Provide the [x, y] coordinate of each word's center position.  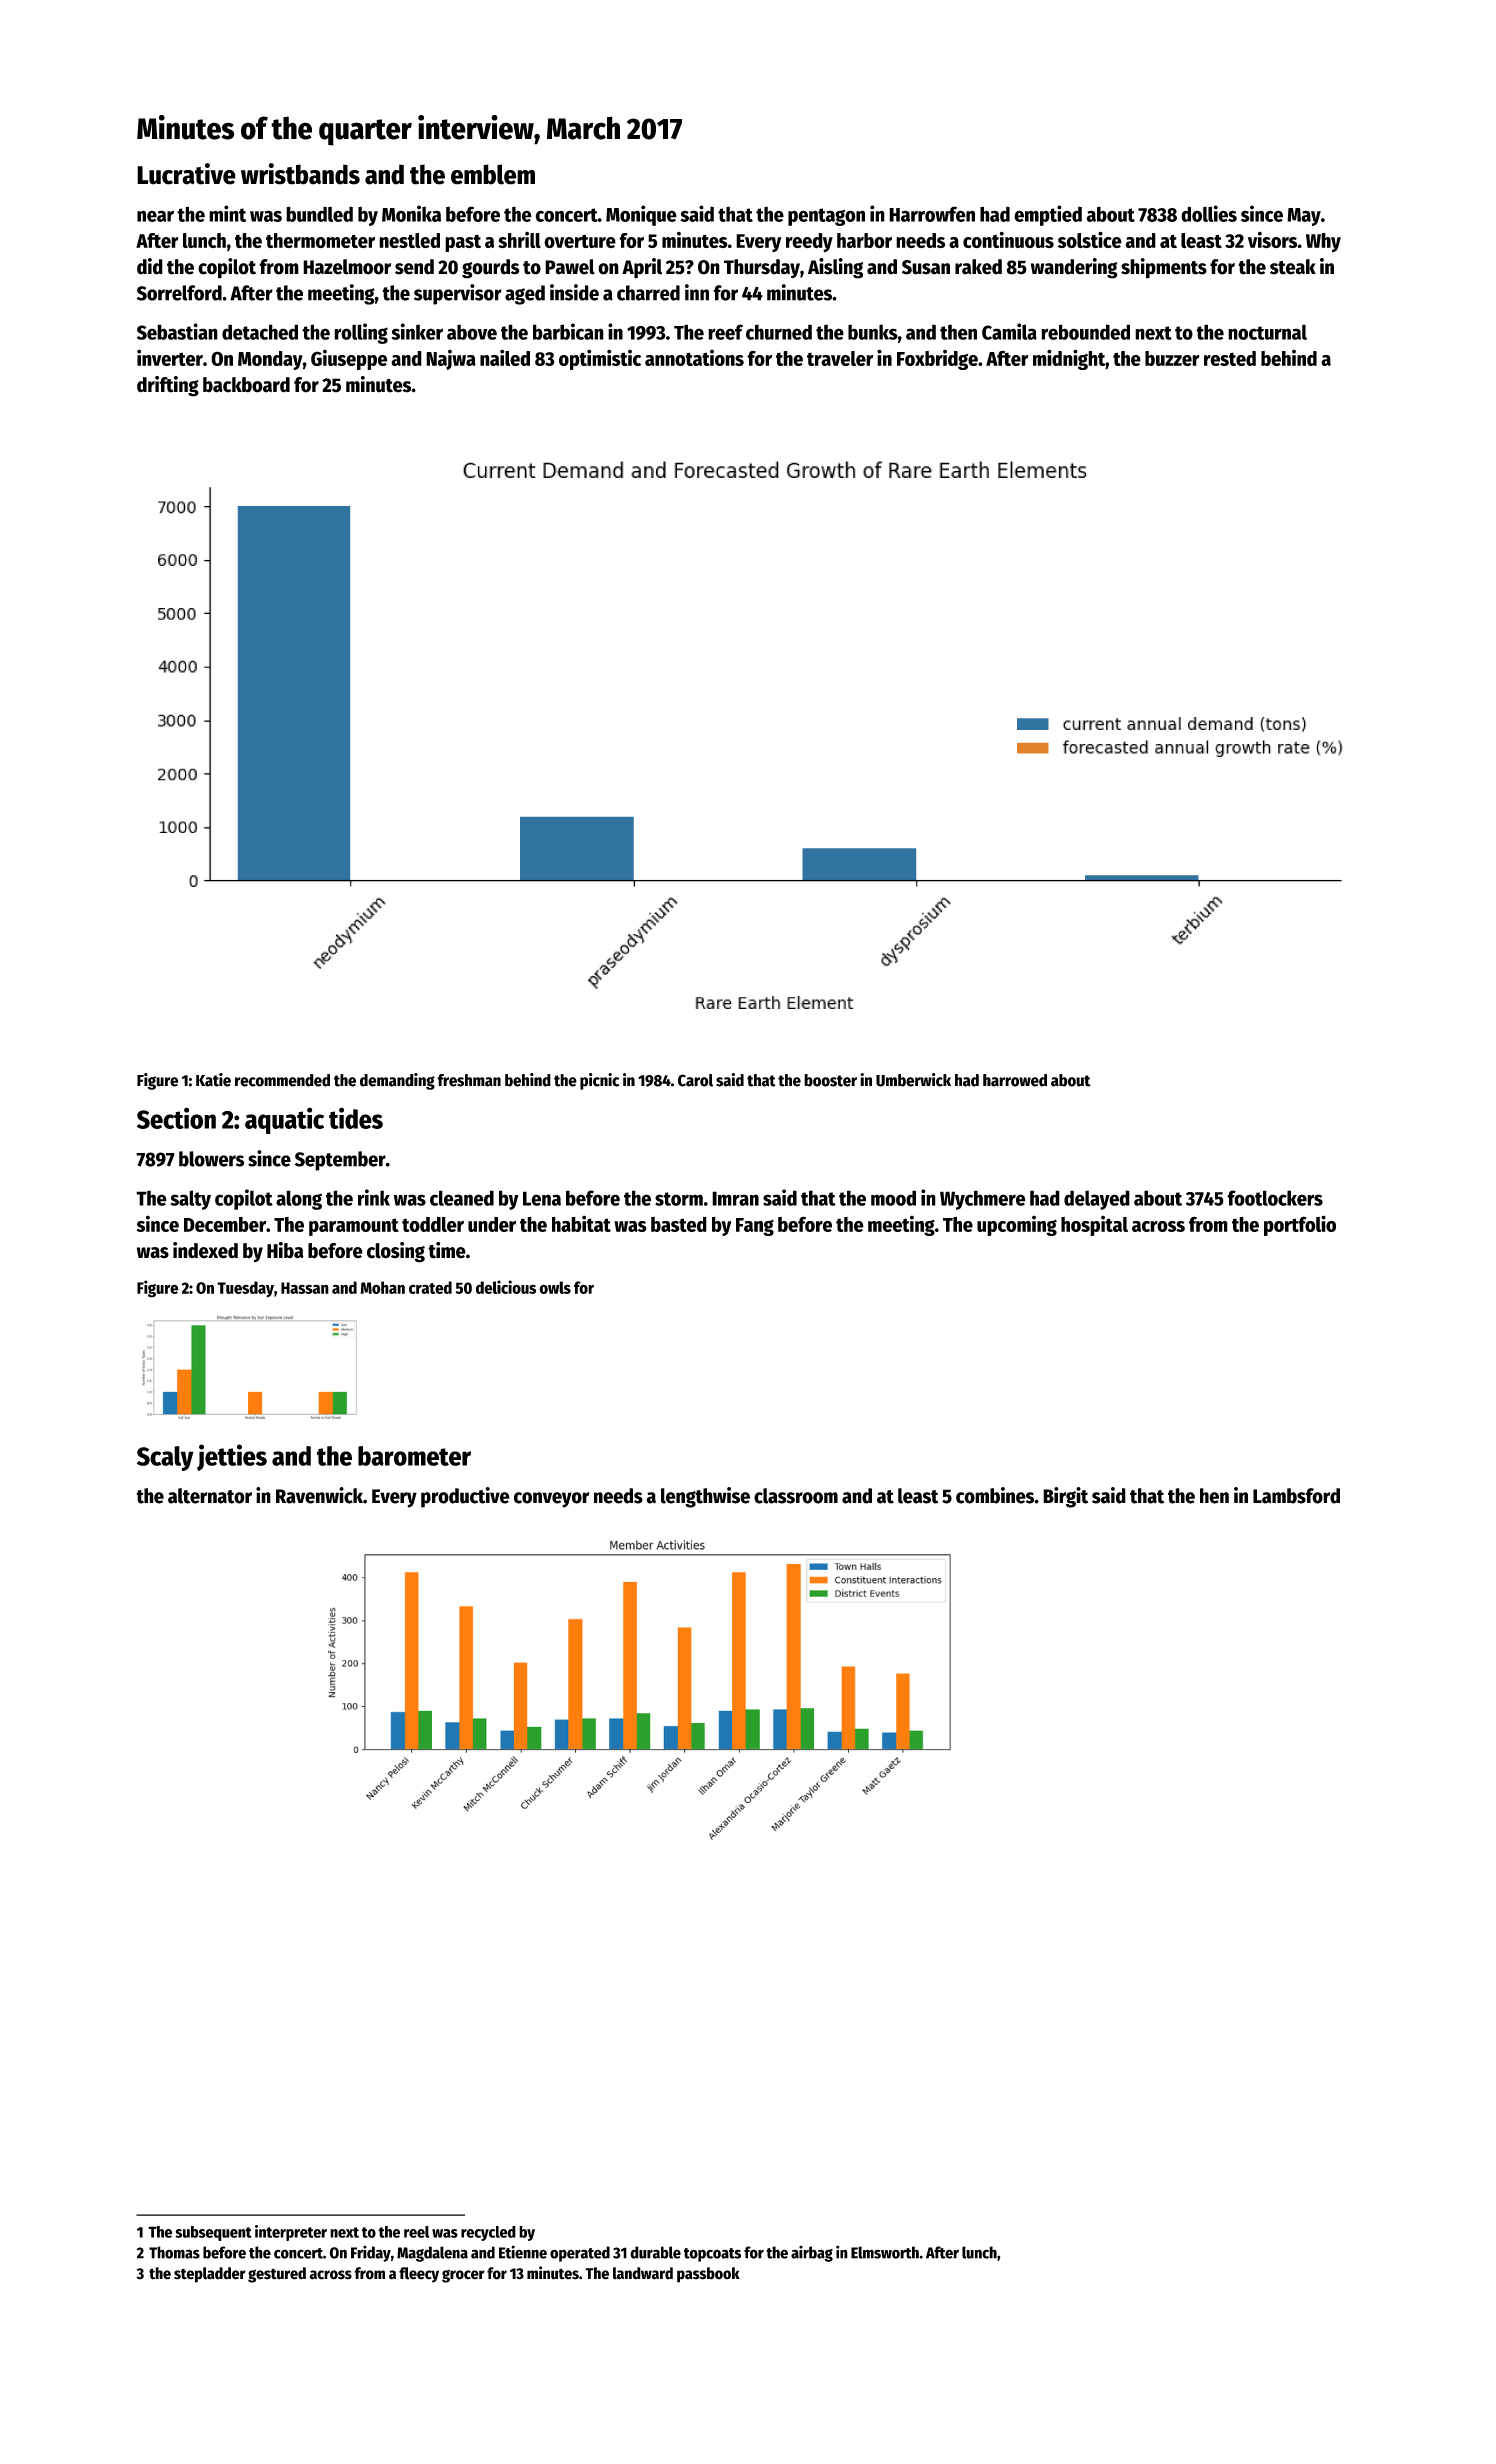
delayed [1097, 1200]
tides [356, 1118]
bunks [873, 332]
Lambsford [1296, 1496]
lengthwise [705, 1497]
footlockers [1275, 1198]
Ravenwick [319, 1495]
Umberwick [913, 1080]
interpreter [291, 2233]
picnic [599, 1081]
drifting [168, 386]
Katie [213, 1080]
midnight [1069, 359]
